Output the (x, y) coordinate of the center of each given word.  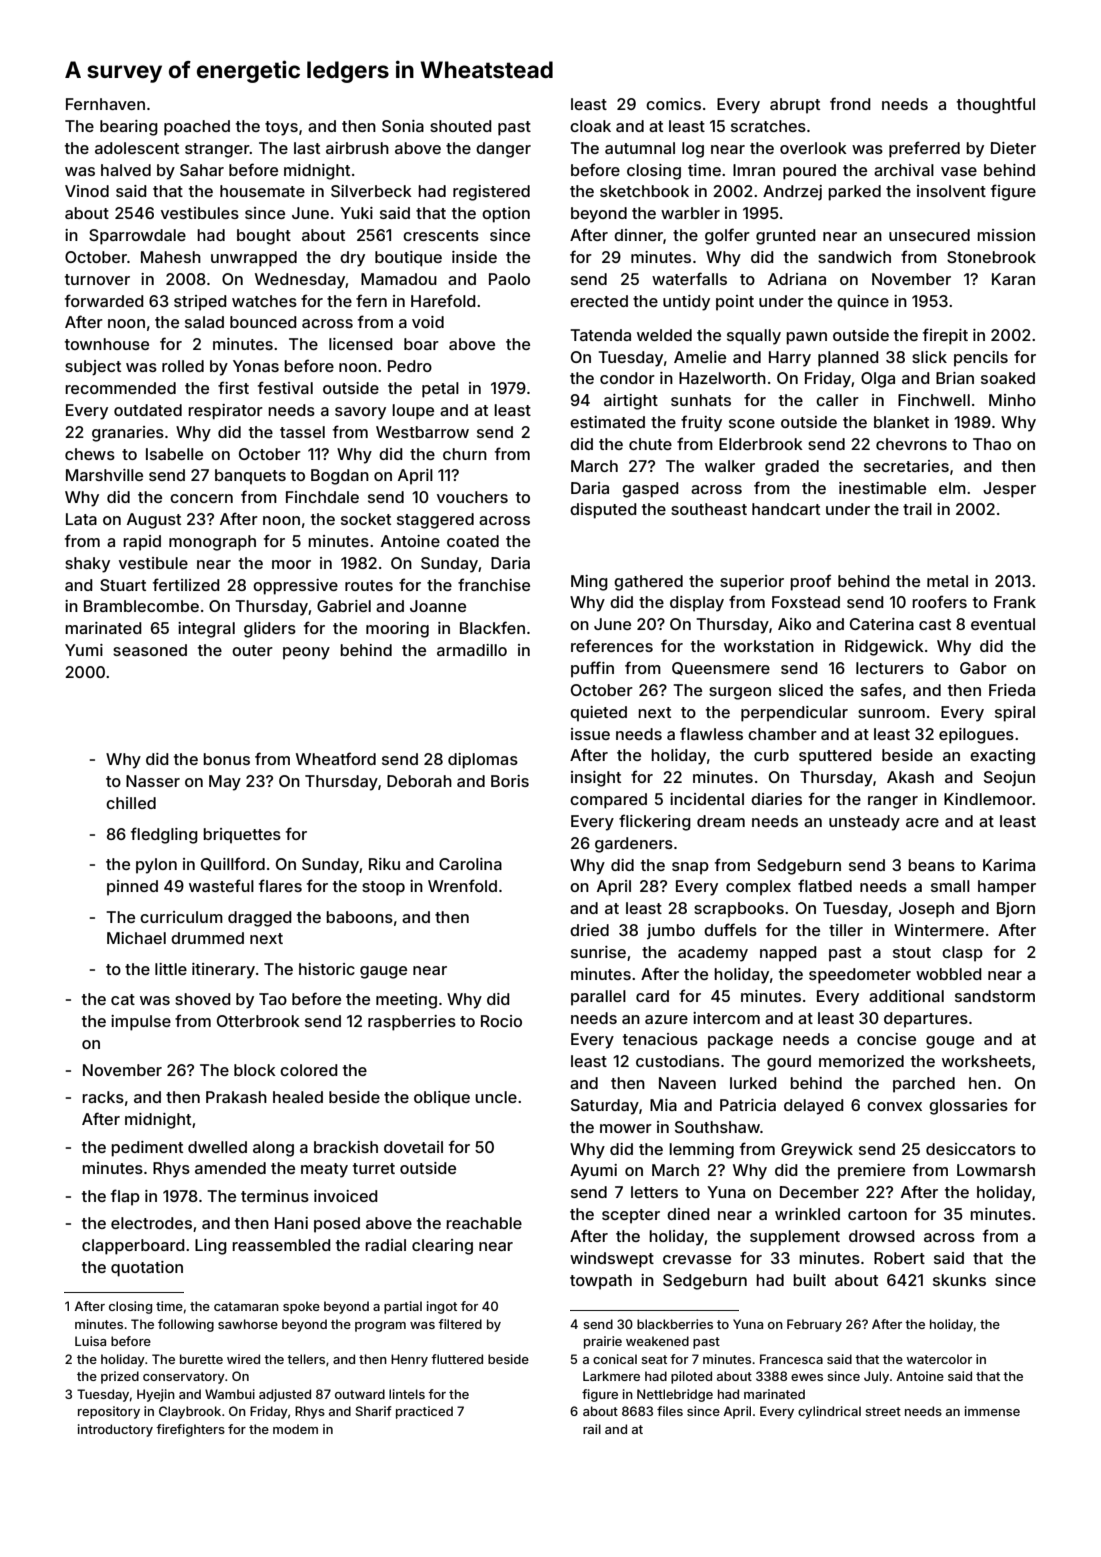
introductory (115, 1430)
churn (465, 454)
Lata (81, 519)
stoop (383, 888)
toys (281, 128)
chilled (131, 803)
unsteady (864, 823)
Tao (273, 999)
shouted (461, 126)
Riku (384, 864)
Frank (1015, 602)
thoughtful (996, 105)
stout (912, 952)
